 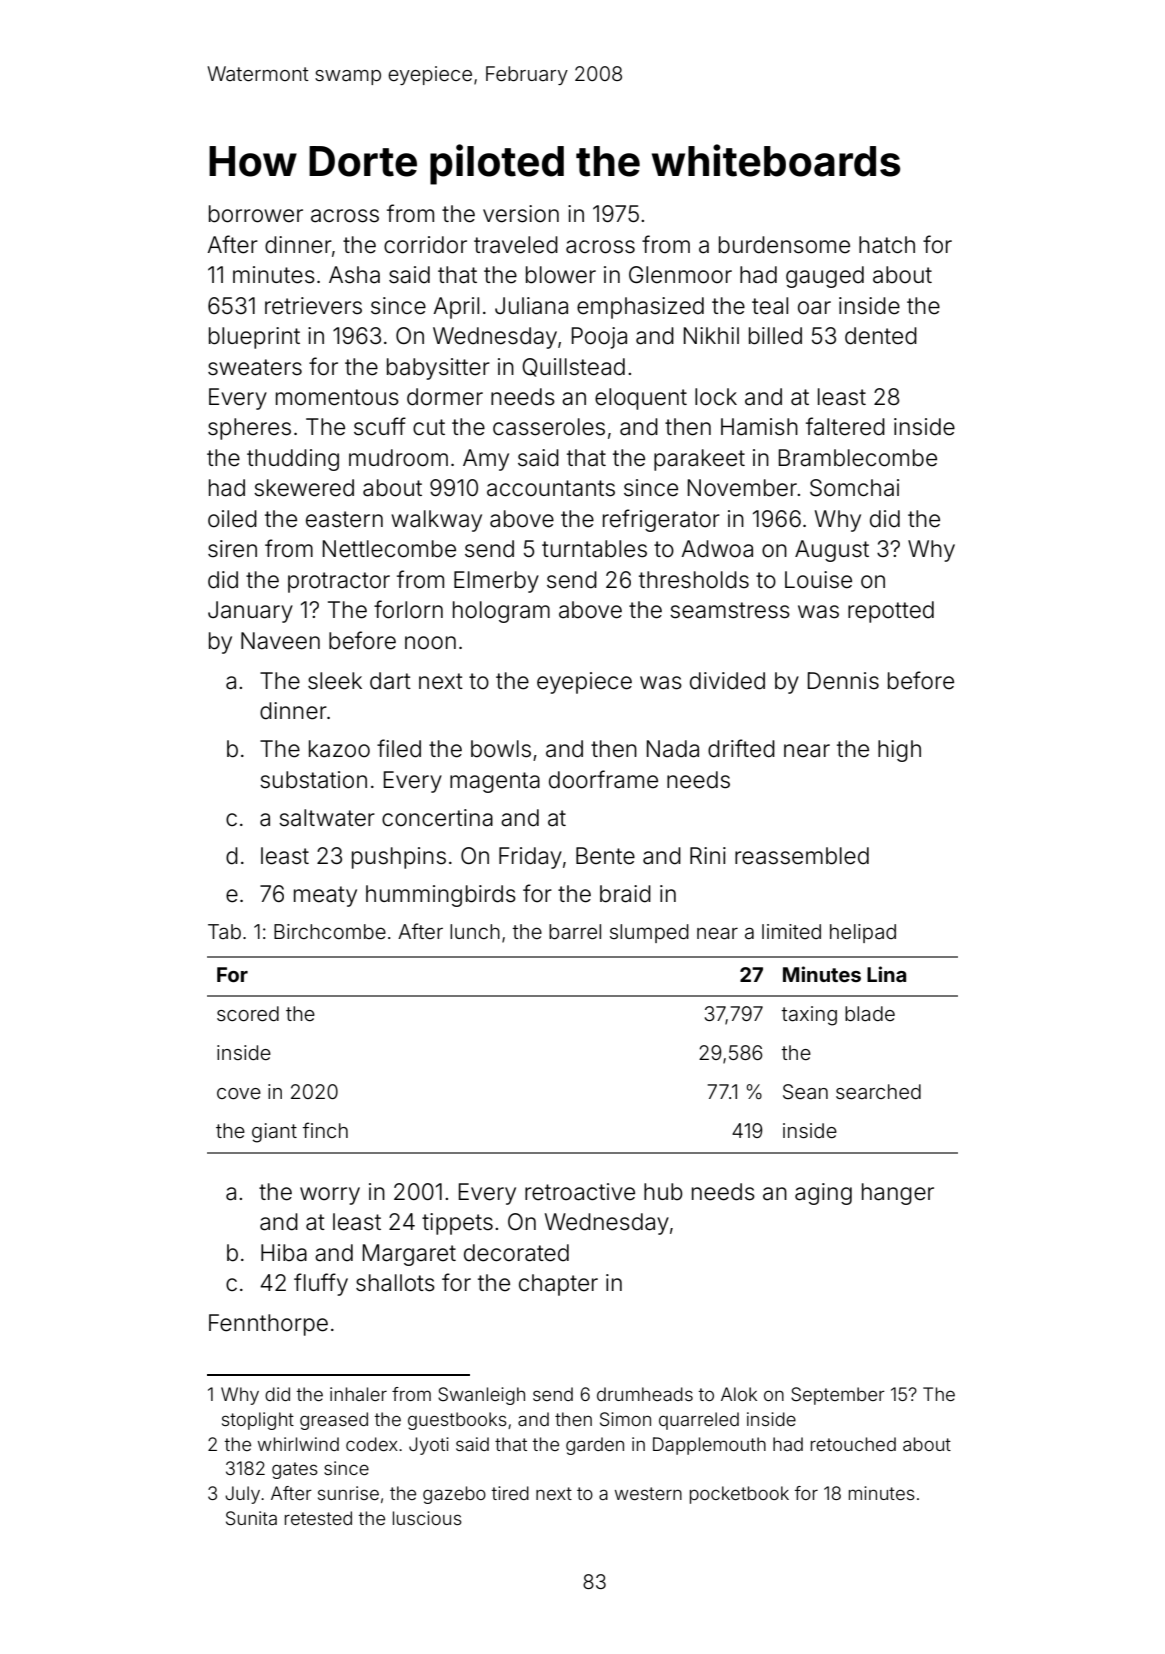 What do you see at coordinates (595, 1446) in the page?
I see `garden` at bounding box center [595, 1446].
